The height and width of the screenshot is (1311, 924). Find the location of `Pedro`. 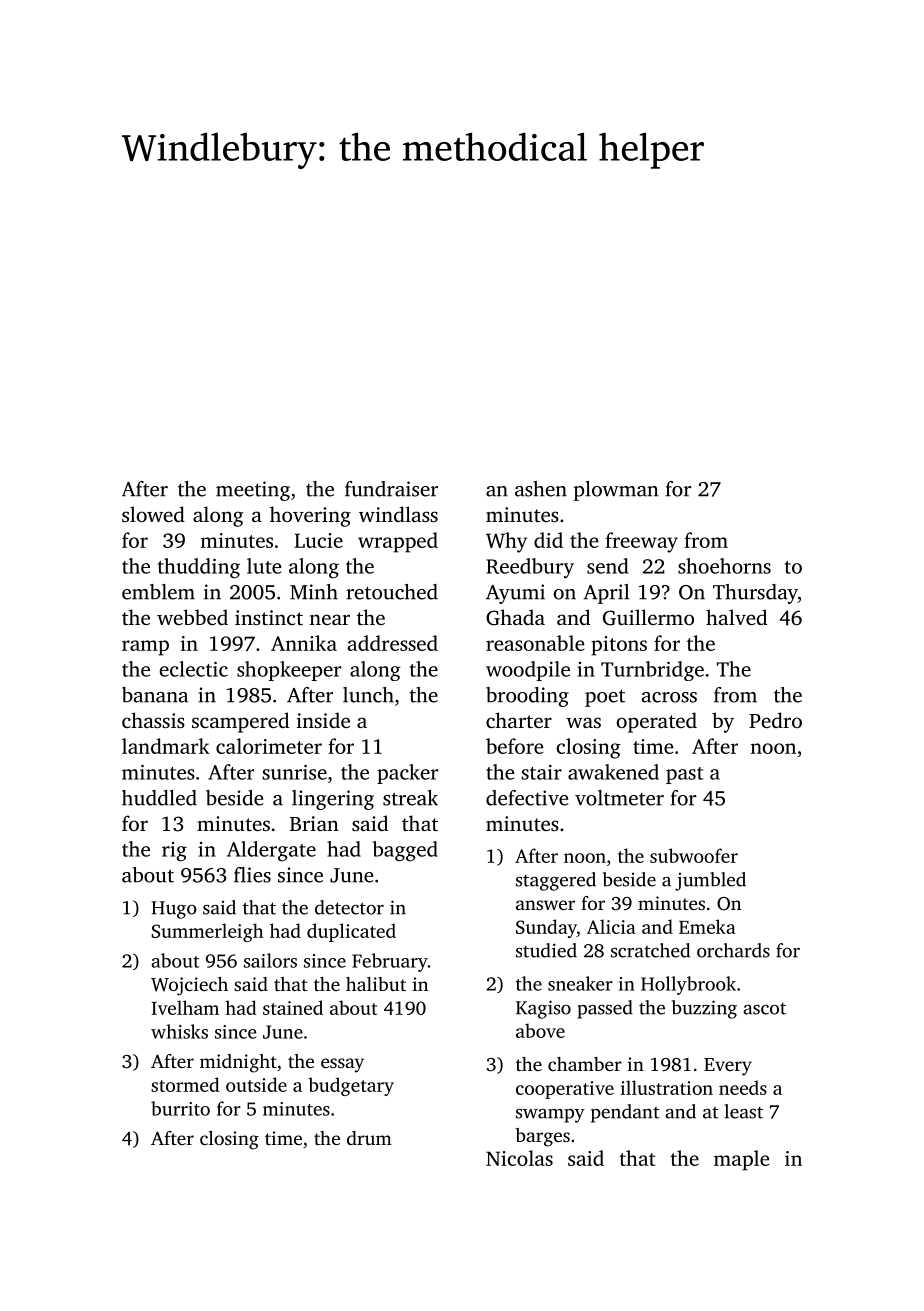

Pedro is located at coordinates (775, 720).
